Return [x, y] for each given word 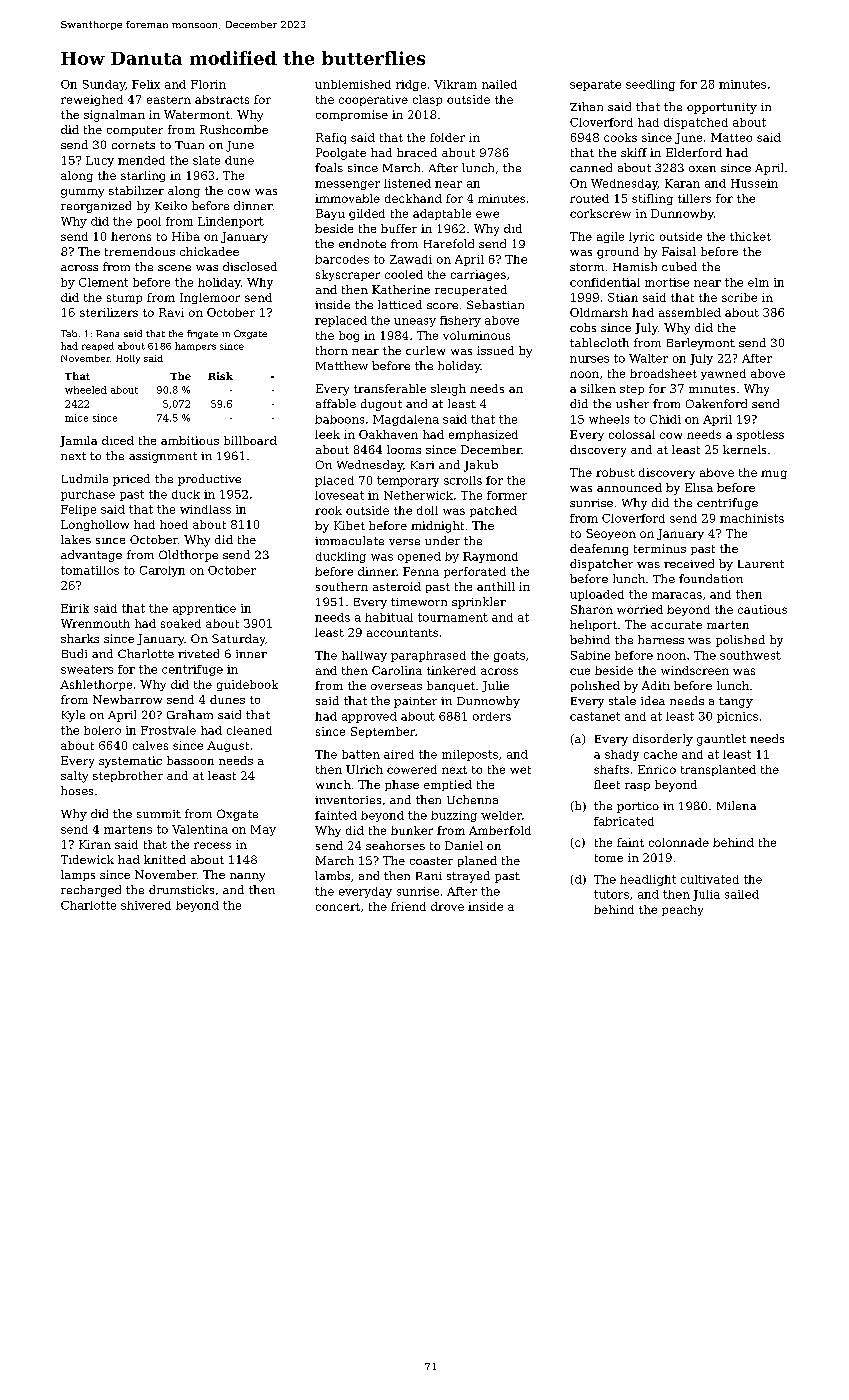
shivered [146, 905]
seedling [650, 85]
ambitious [190, 440]
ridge [411, 85]
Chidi [665, 419]
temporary [408, 481]
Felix [146, 84]
